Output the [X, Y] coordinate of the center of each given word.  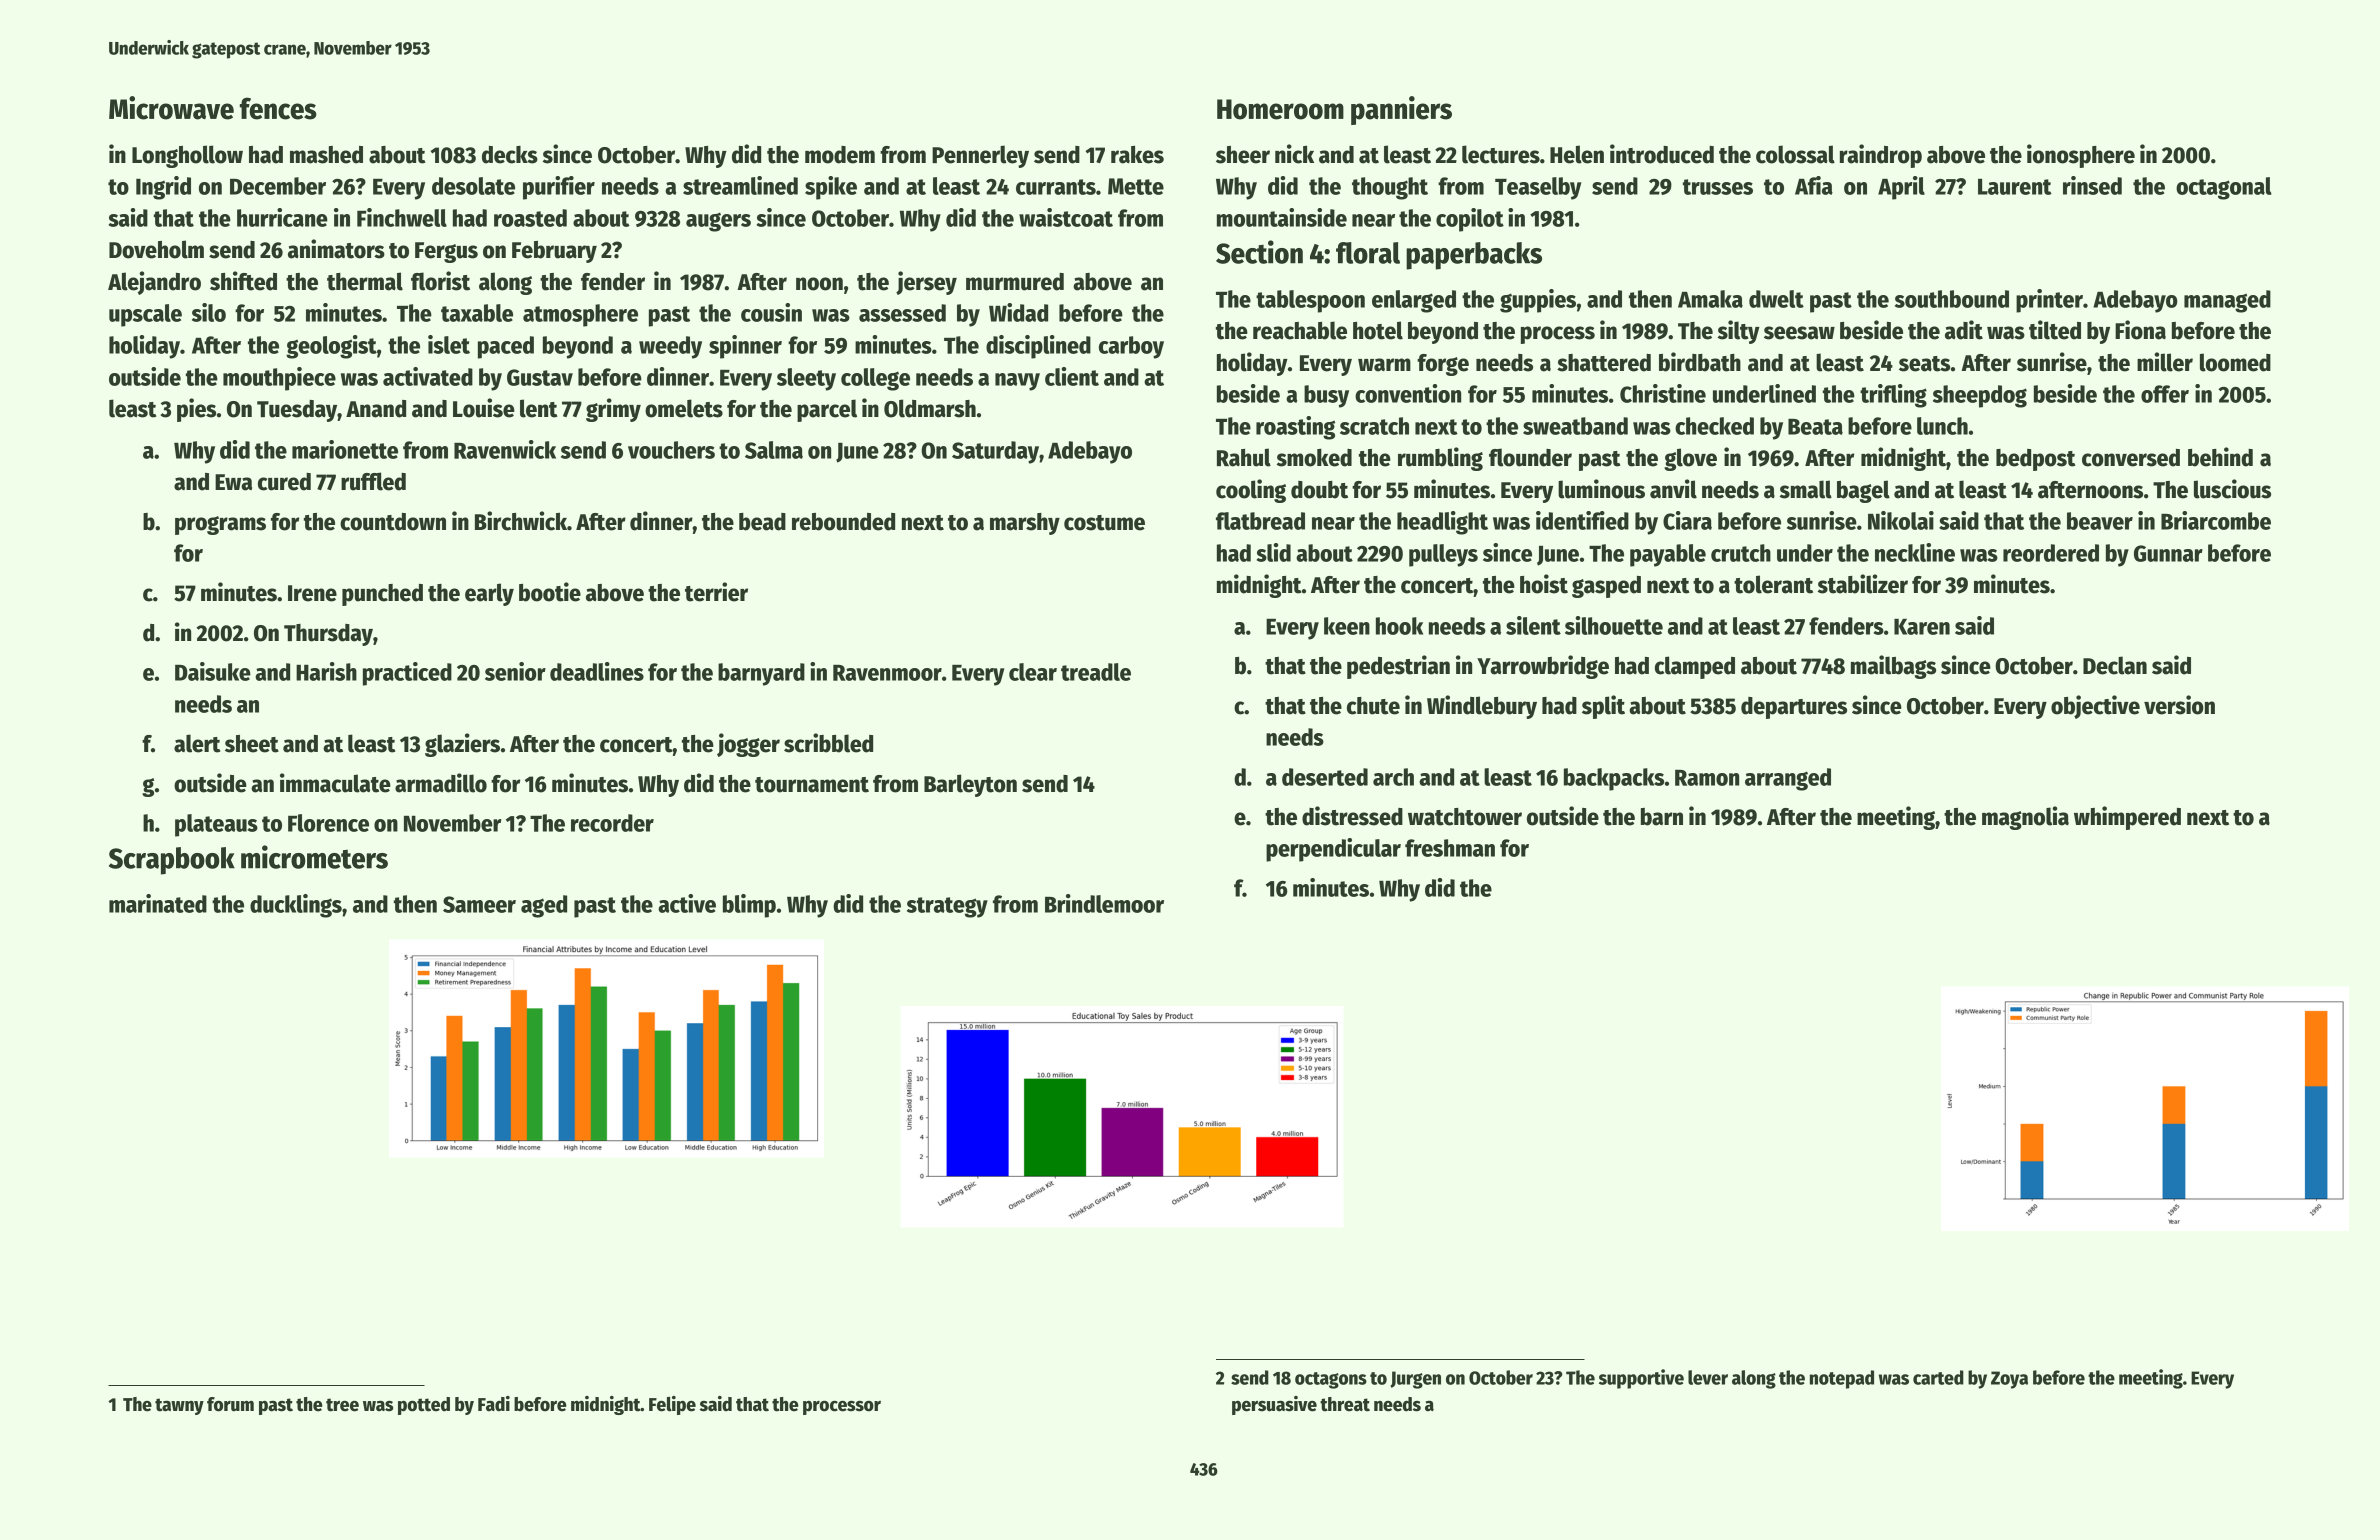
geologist [331, 347]
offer [2165, 394]
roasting [1295, 428]
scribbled [828, 743]
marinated [158, 903]
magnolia [2025, 818]
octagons [1331, 1380]
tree [342, 1405]
